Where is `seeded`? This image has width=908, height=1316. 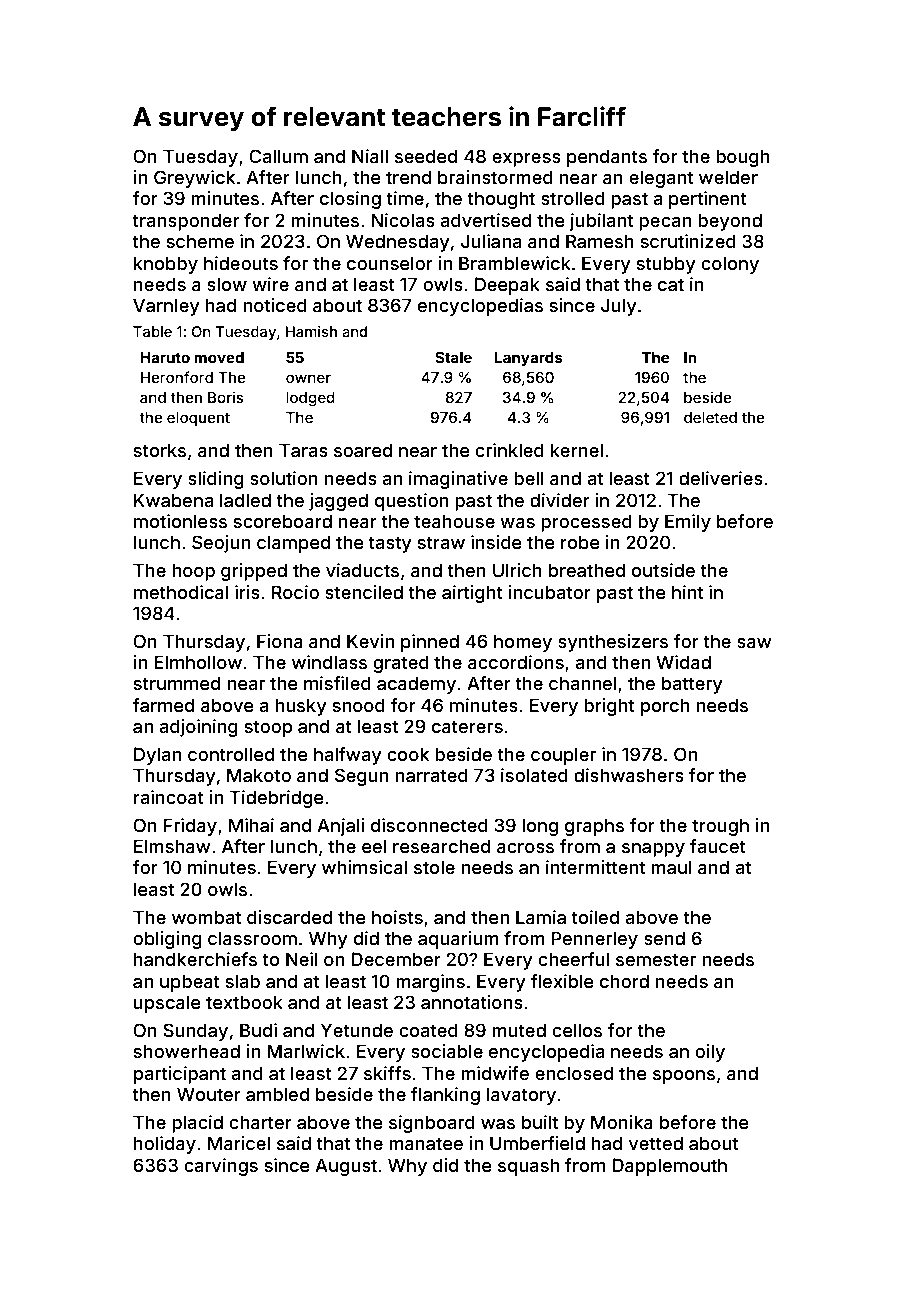 seeded is located at coordinates (426, 156).
